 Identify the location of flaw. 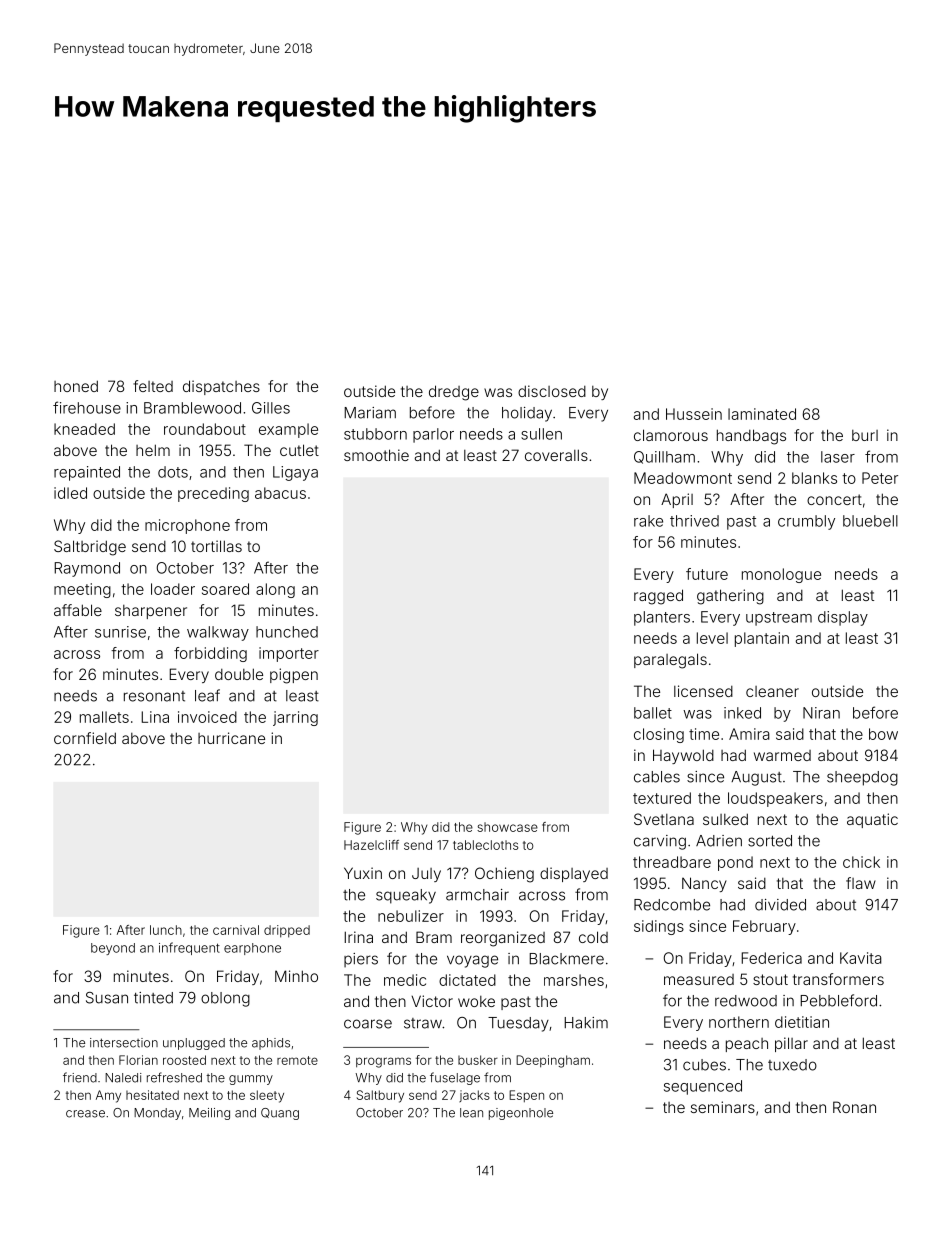
(861, 883).
